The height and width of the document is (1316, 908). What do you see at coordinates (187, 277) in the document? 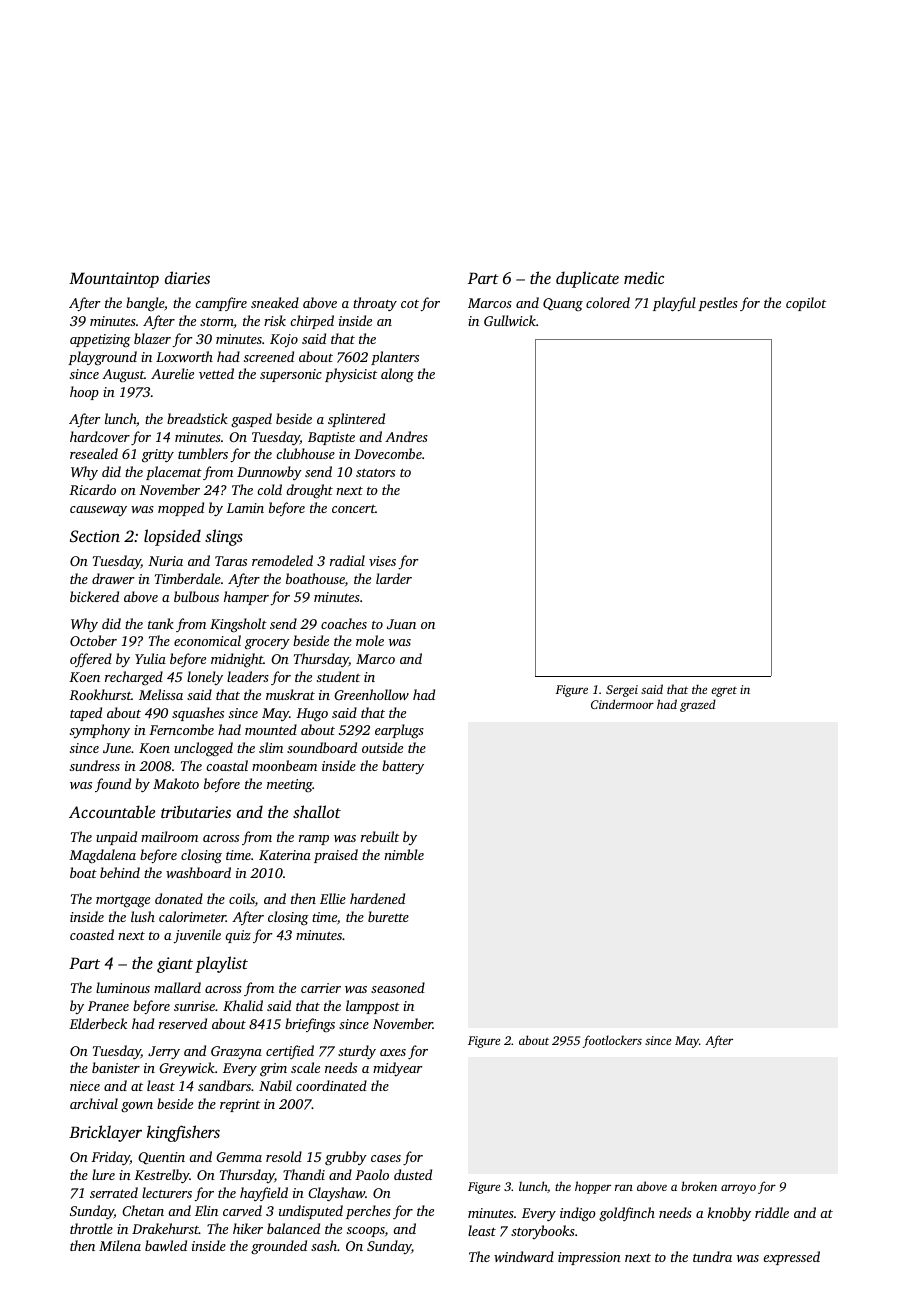
I see `diaries` at bounding box center [187, 277].
